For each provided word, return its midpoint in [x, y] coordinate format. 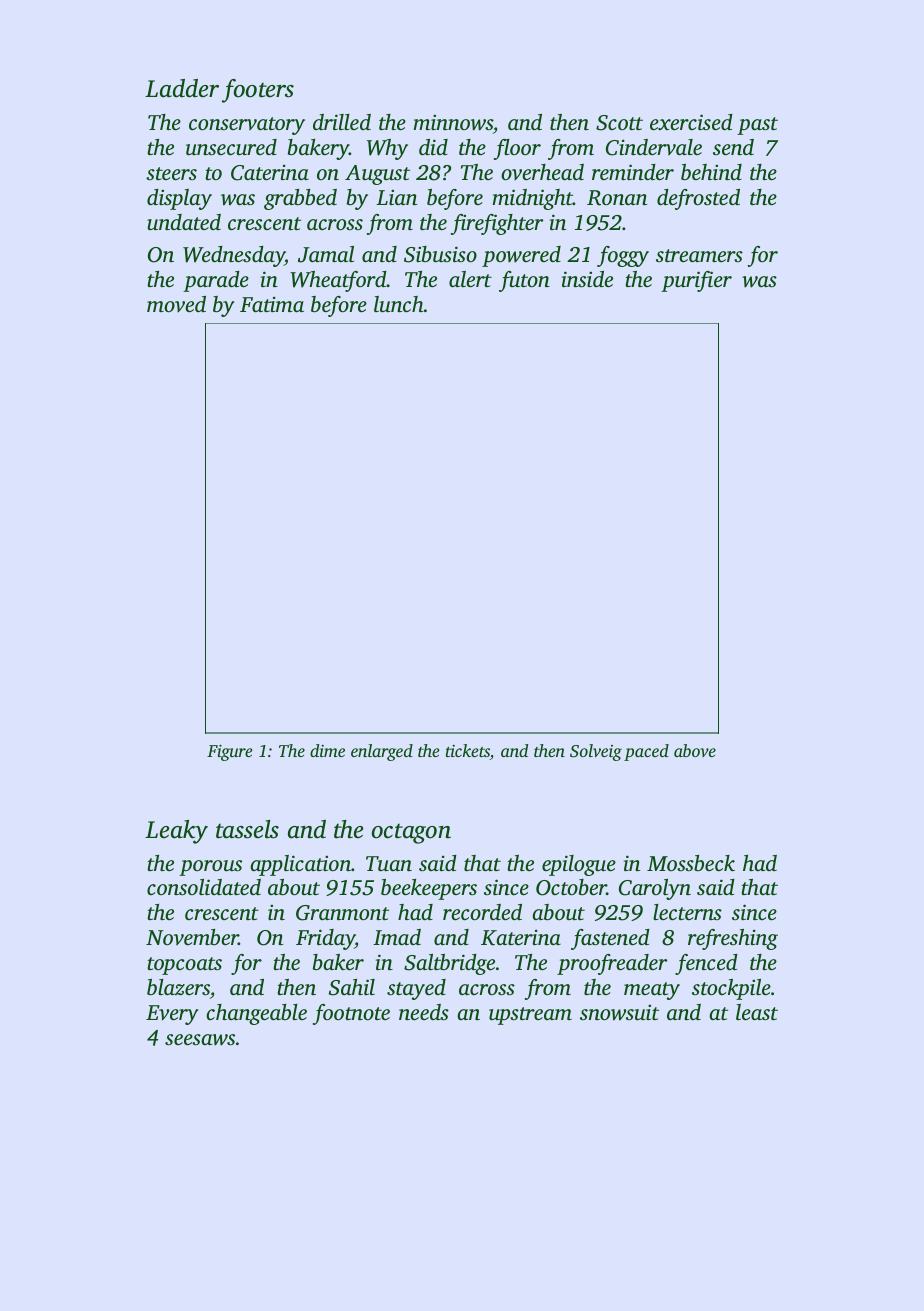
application [300, 865]
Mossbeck [691, 863]
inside [587, 279]
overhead [542, 172]
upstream [530, 1016]
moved [176, 304]
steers [171, 173]
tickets [468, 752]
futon [524, 281]
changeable [256, 1014]
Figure [230, 753]
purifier [696, 281]
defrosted [698, 199]
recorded [482, 912]
